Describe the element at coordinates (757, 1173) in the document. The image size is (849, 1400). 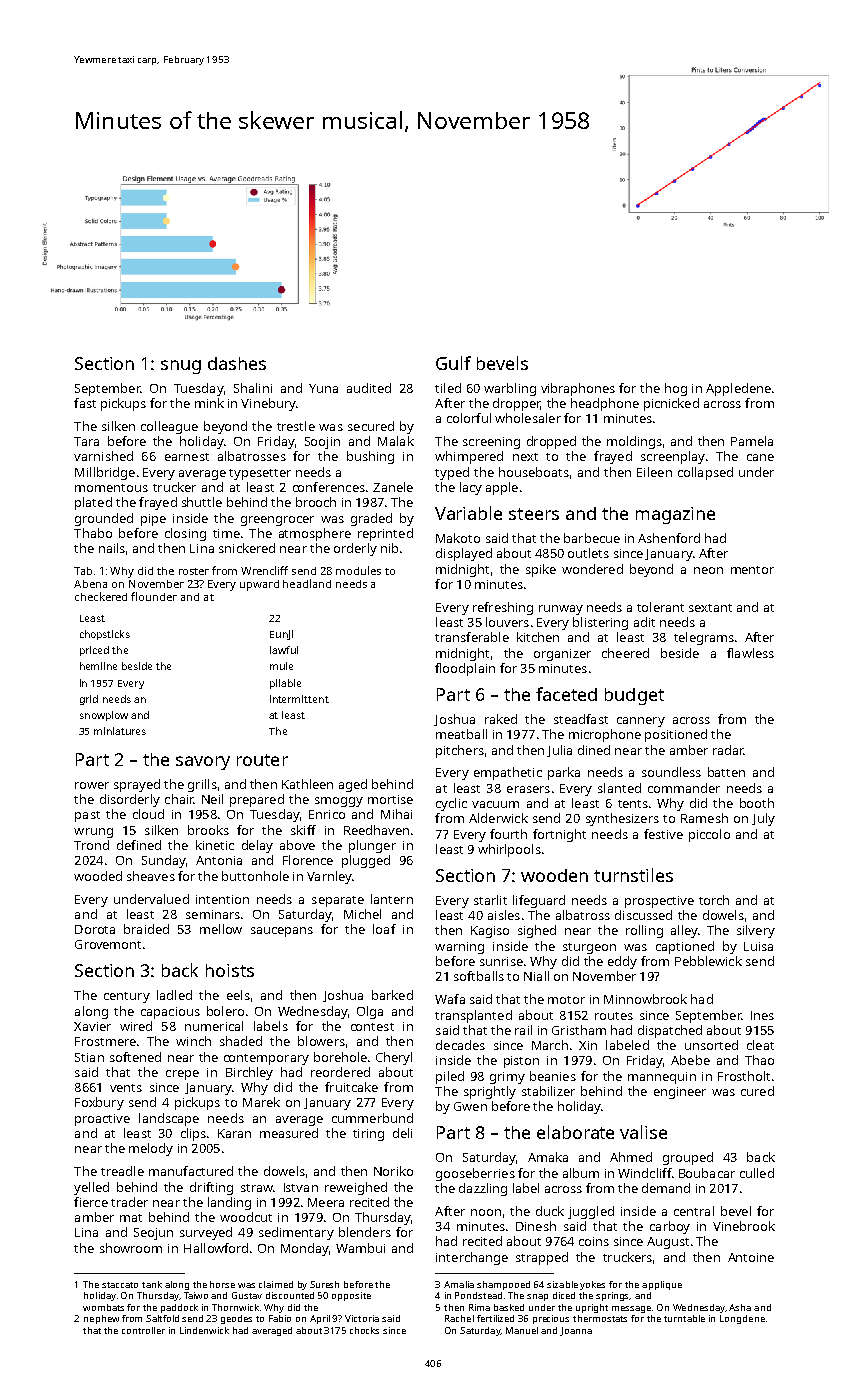
I see `culled` at that location.
